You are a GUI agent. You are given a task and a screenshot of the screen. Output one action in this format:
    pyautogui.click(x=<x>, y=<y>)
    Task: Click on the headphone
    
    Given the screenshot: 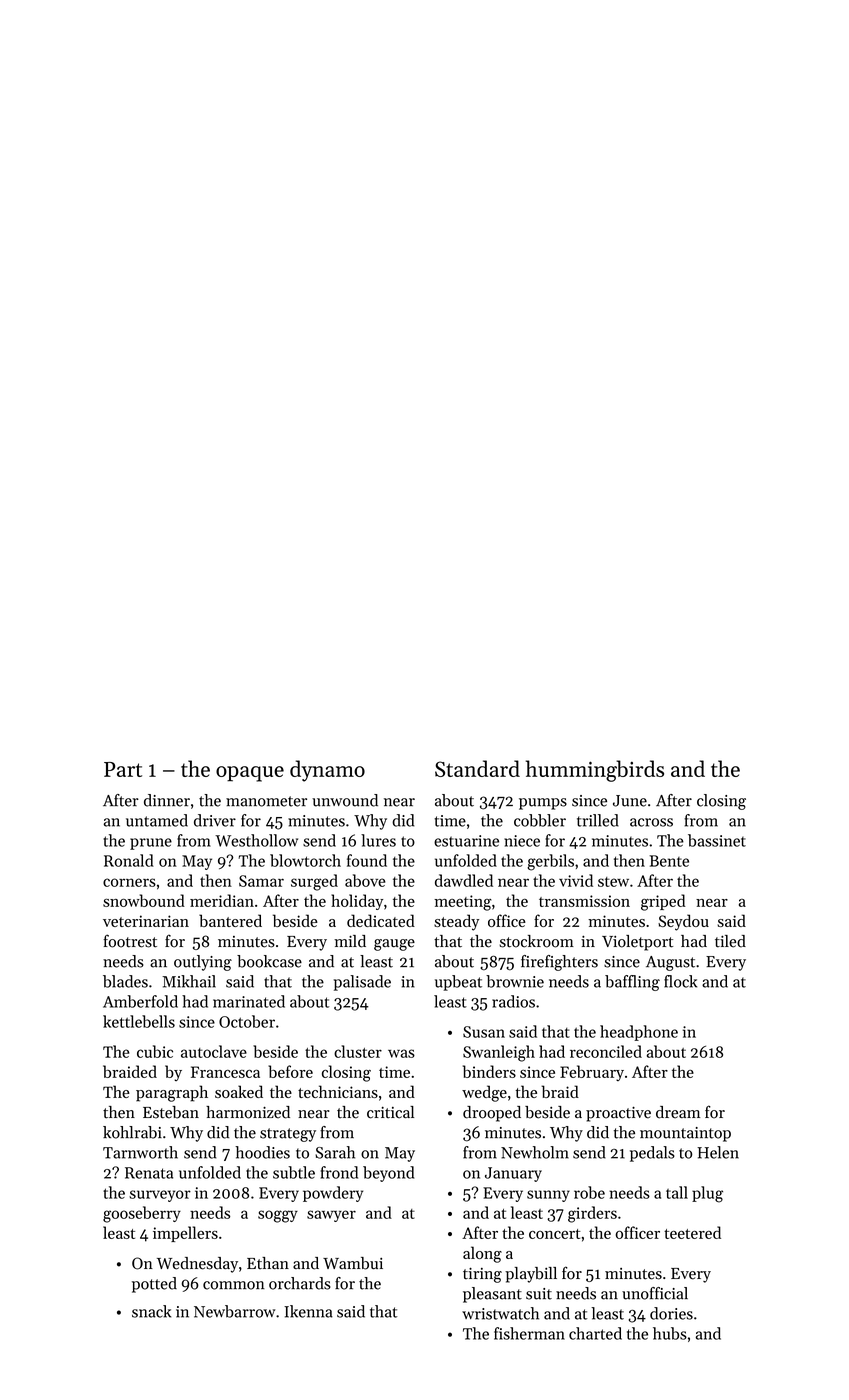 What is the action you would take?
    pyautogui.click(x=639, y=1033)
